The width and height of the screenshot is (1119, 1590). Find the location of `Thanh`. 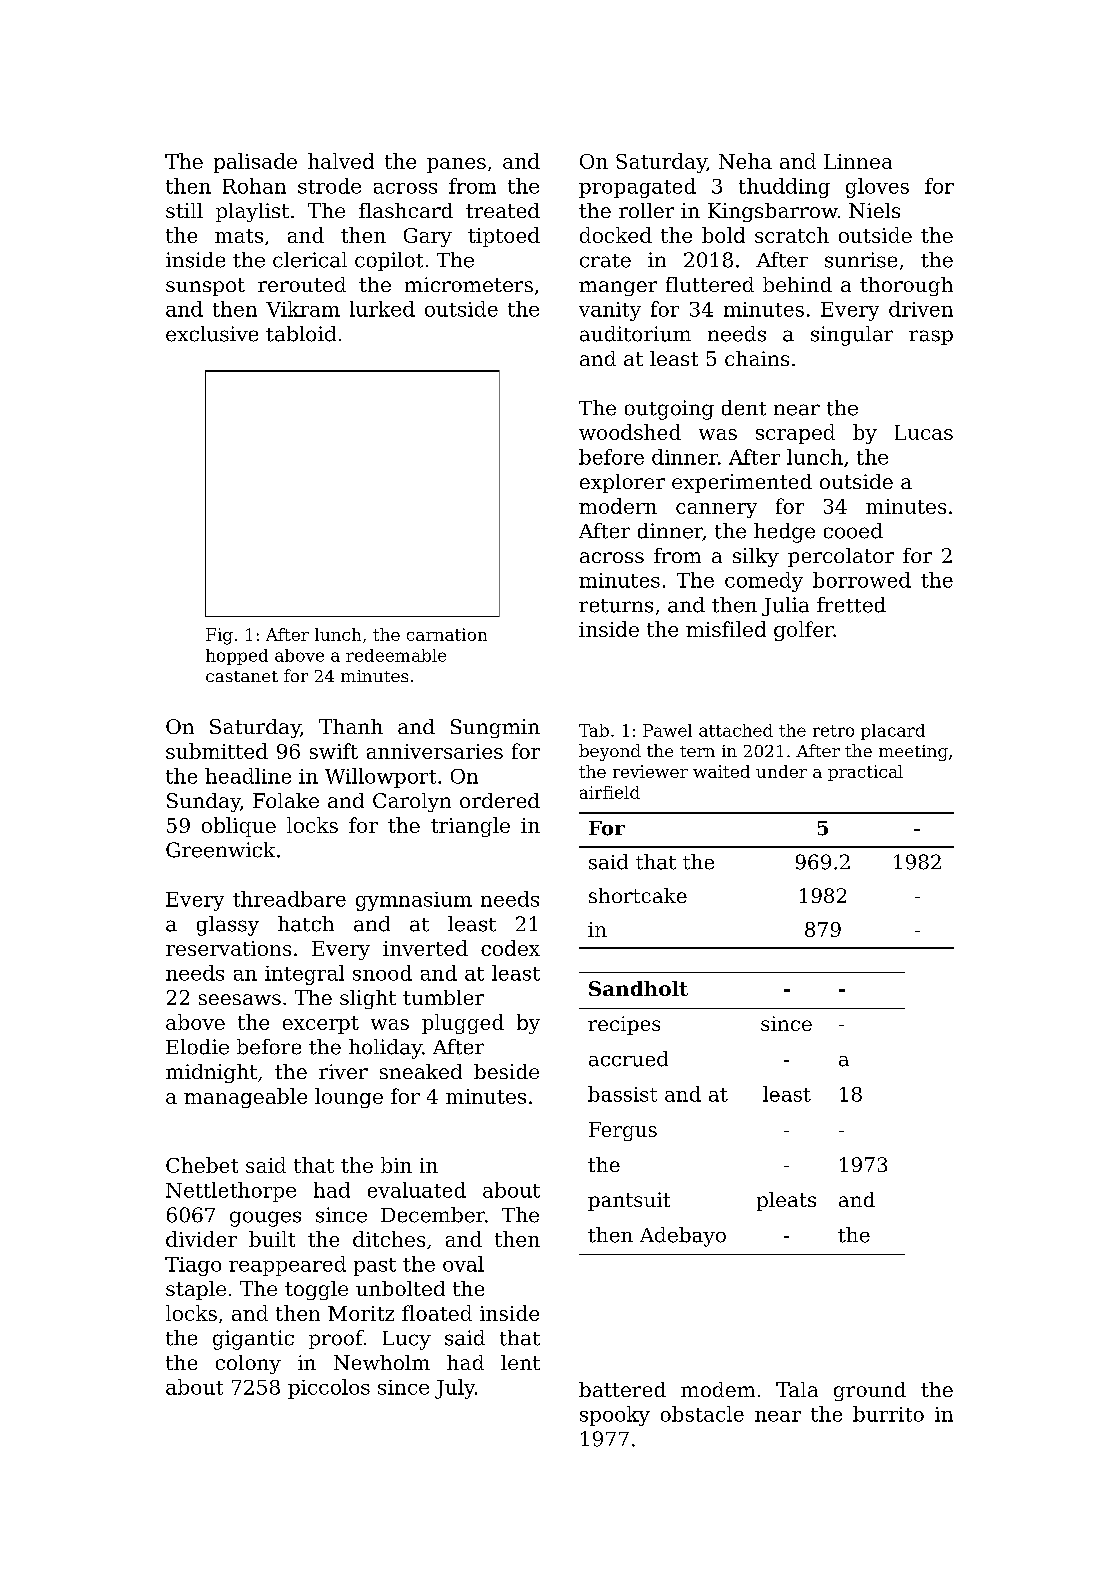

Thanh is located at coordinates (351, 726).
